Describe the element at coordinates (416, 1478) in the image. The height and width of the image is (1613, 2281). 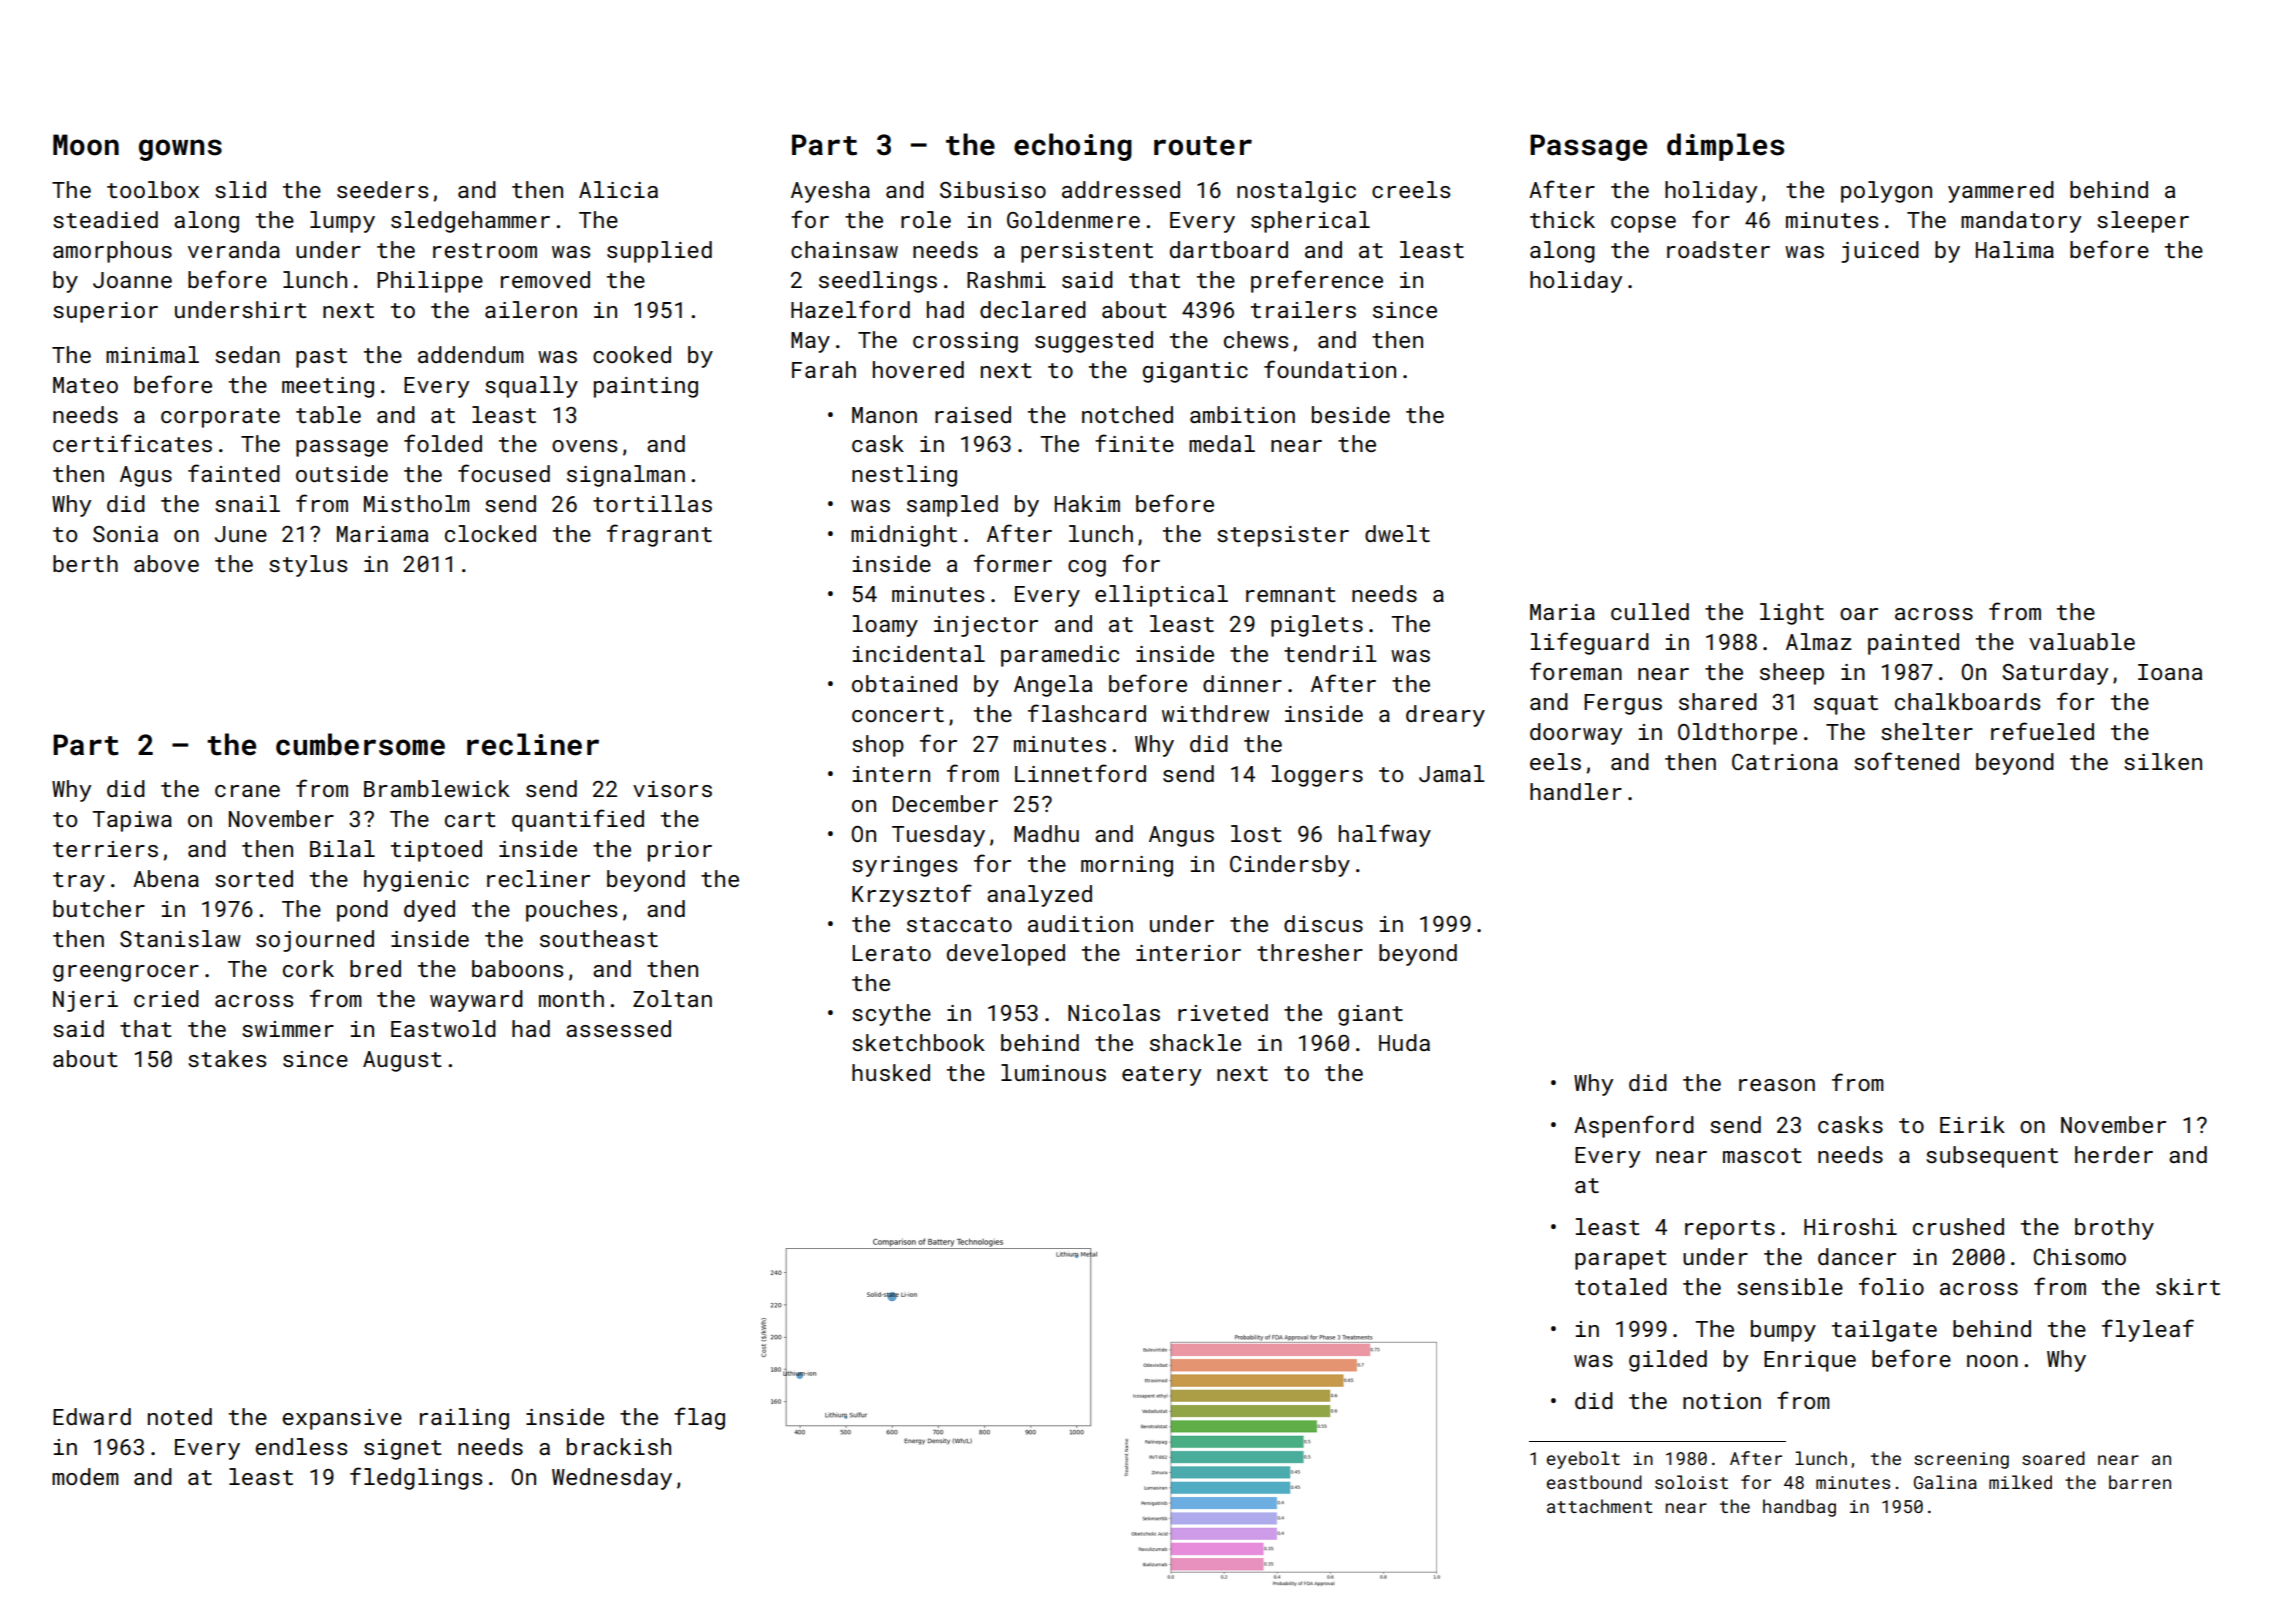
I see `fledglings` at that location.
